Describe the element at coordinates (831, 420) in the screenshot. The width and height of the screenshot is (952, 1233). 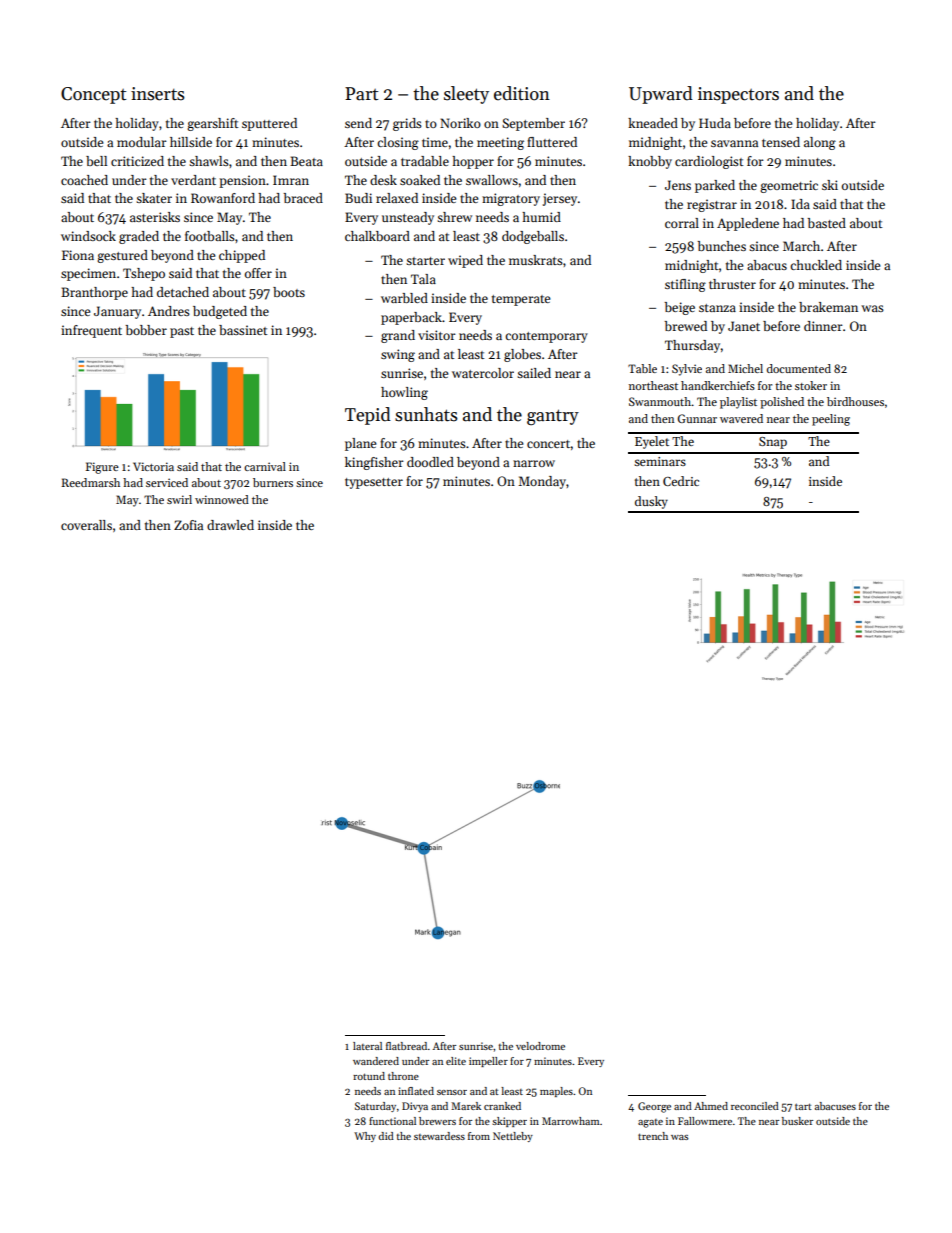
I see `peeling` at that location.
